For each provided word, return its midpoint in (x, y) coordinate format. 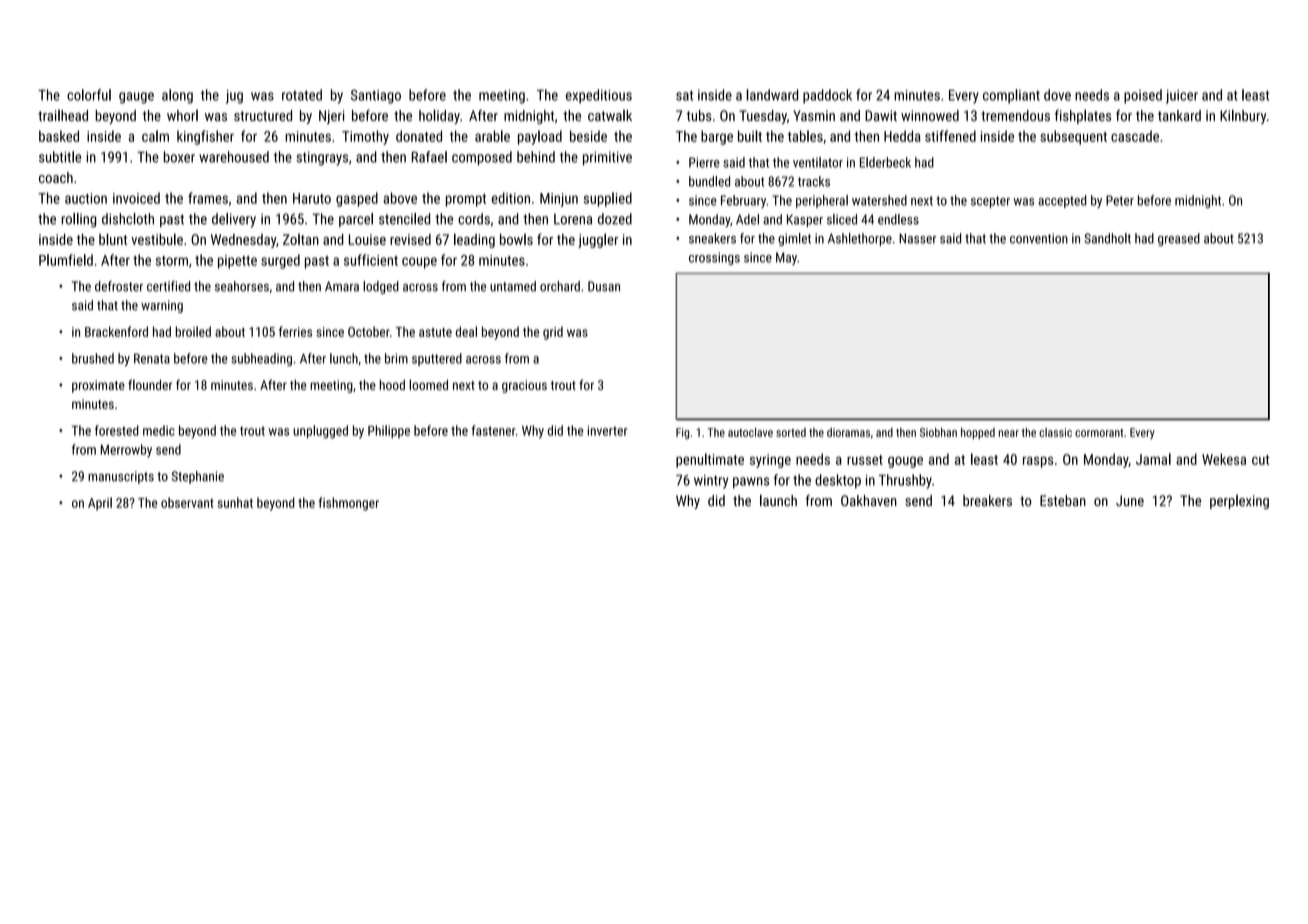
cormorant (1099, 433)
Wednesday (243, 241)
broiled (193, 331)
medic (159, 430)
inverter (607, 431)
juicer (1182, 97)
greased (1179, 239)
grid (553, 333)
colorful (89, 95)
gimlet (794, 239)
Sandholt (1108, 238)
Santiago (376, 96)
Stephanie (198, 477)
